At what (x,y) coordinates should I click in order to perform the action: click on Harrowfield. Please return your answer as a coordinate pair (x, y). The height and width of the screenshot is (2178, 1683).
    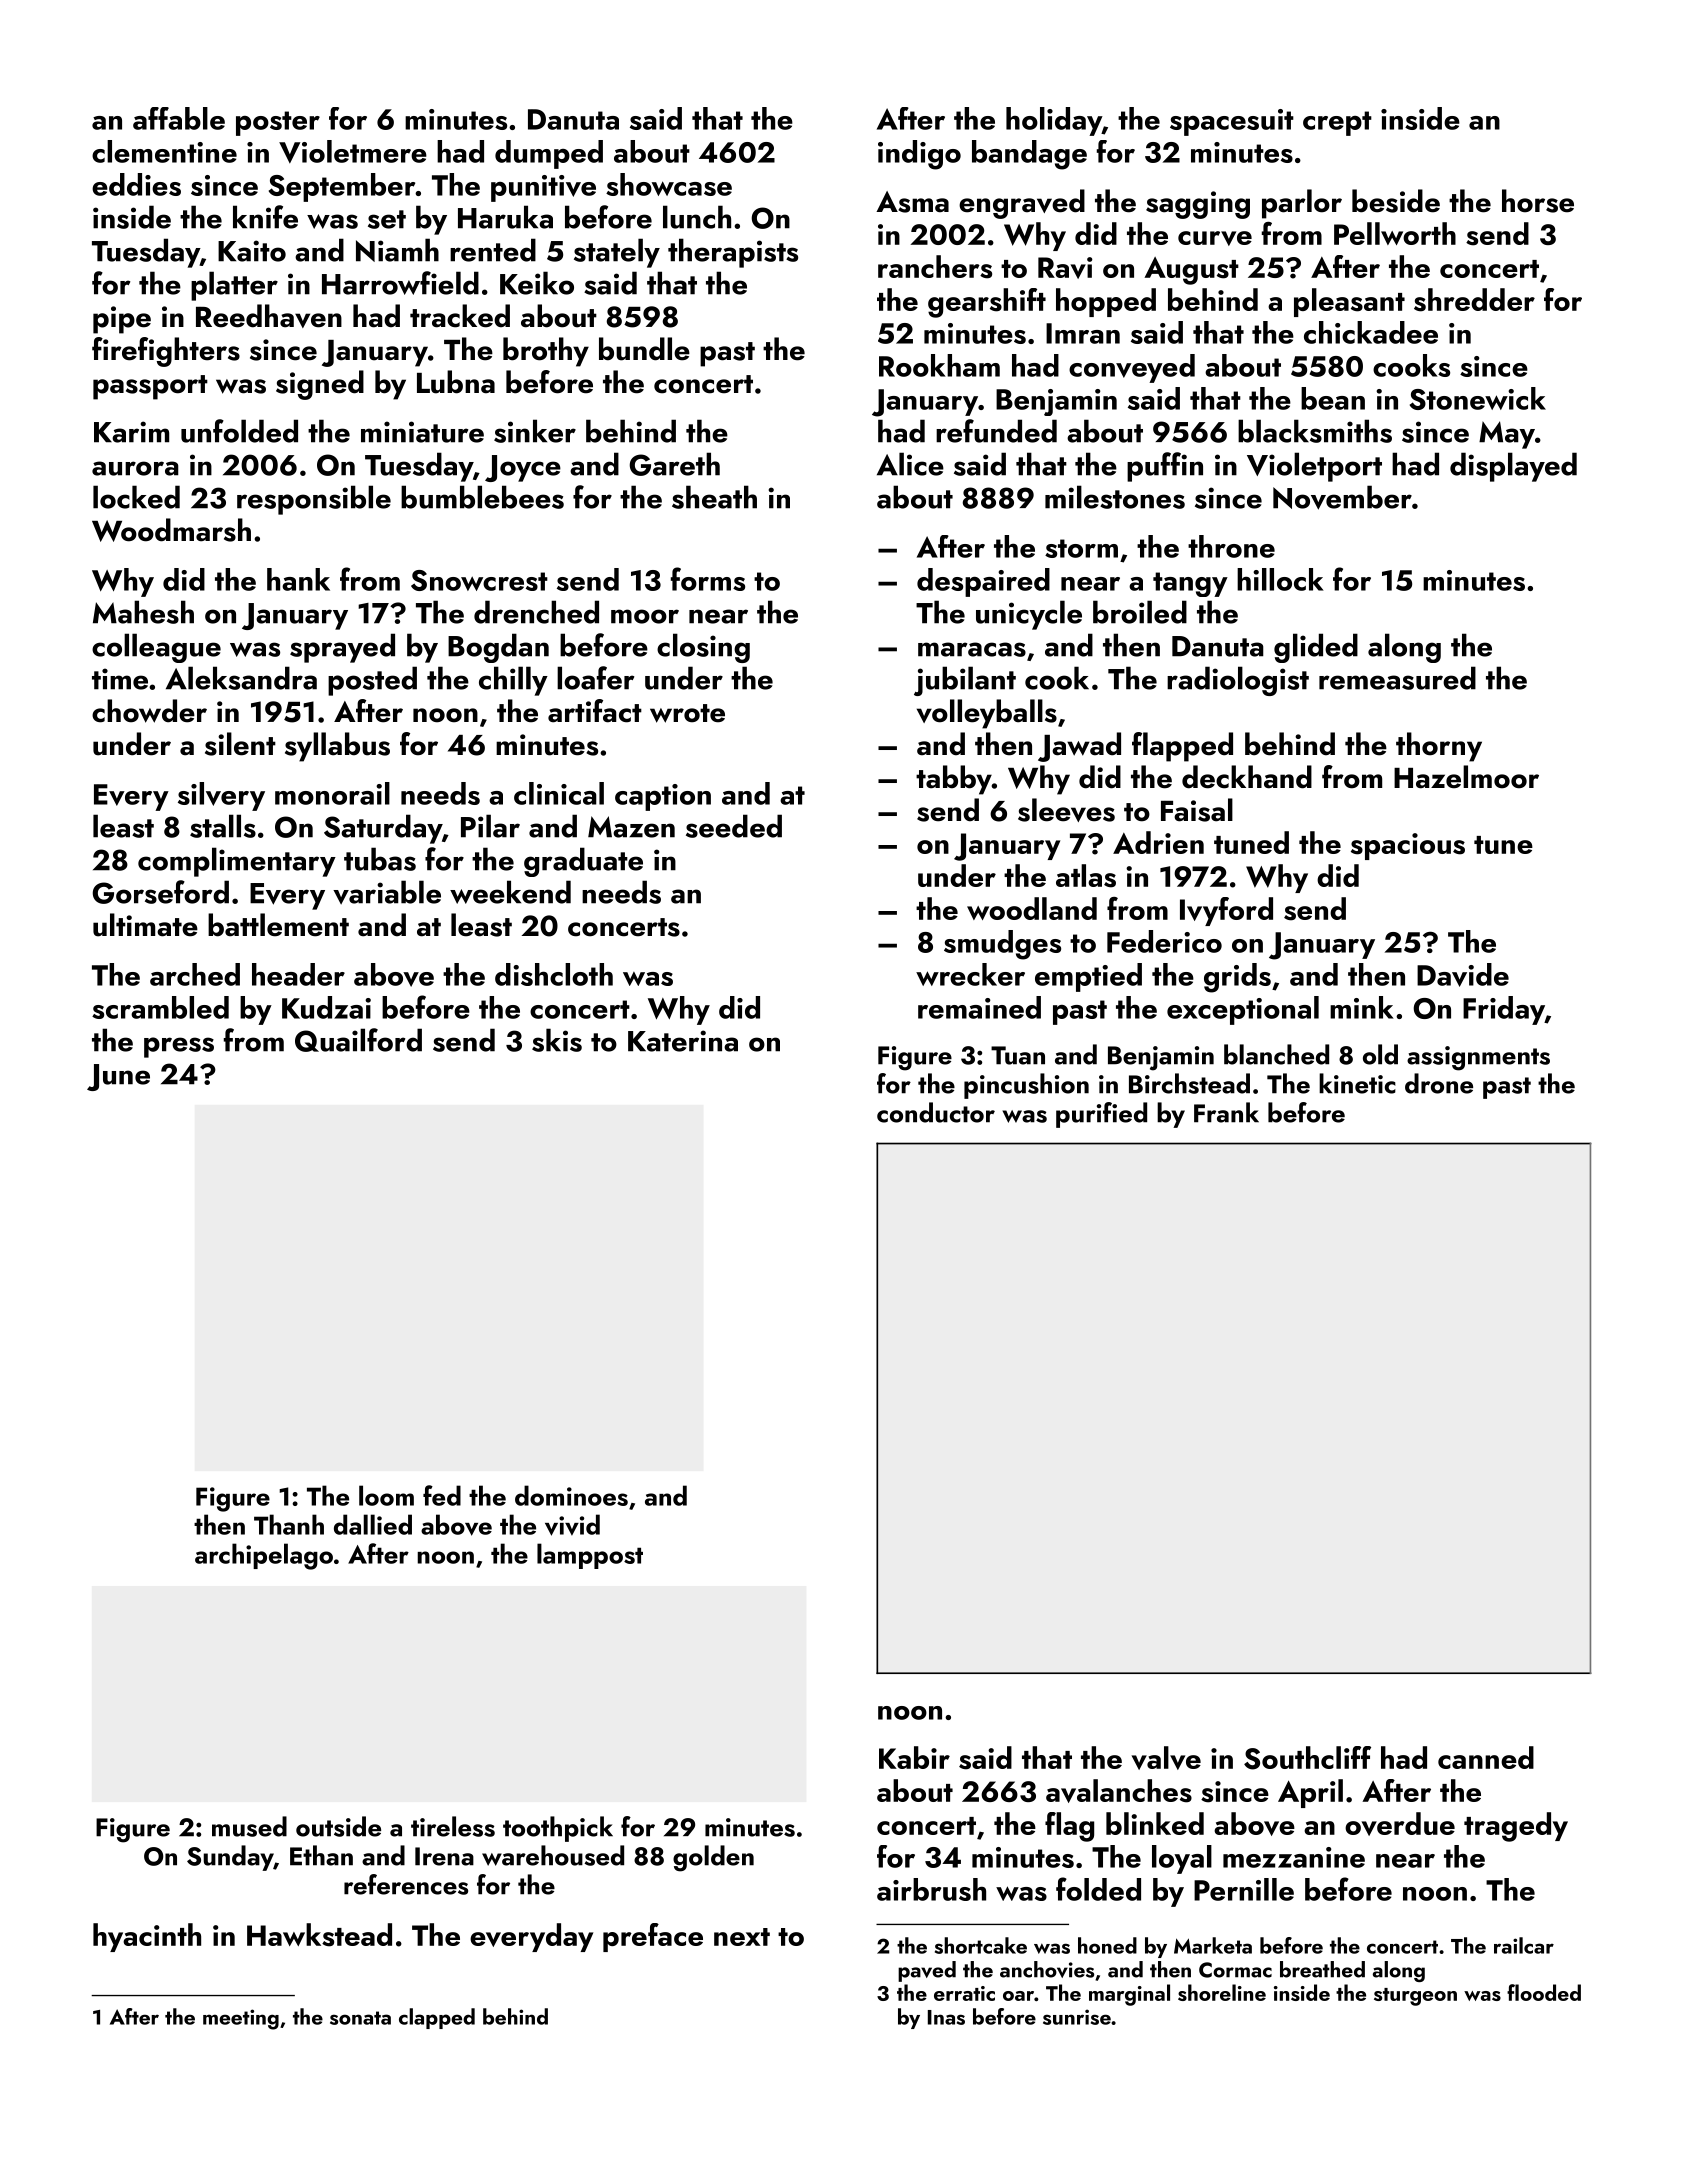
    Looking at the image, I should click on (400, 283).
